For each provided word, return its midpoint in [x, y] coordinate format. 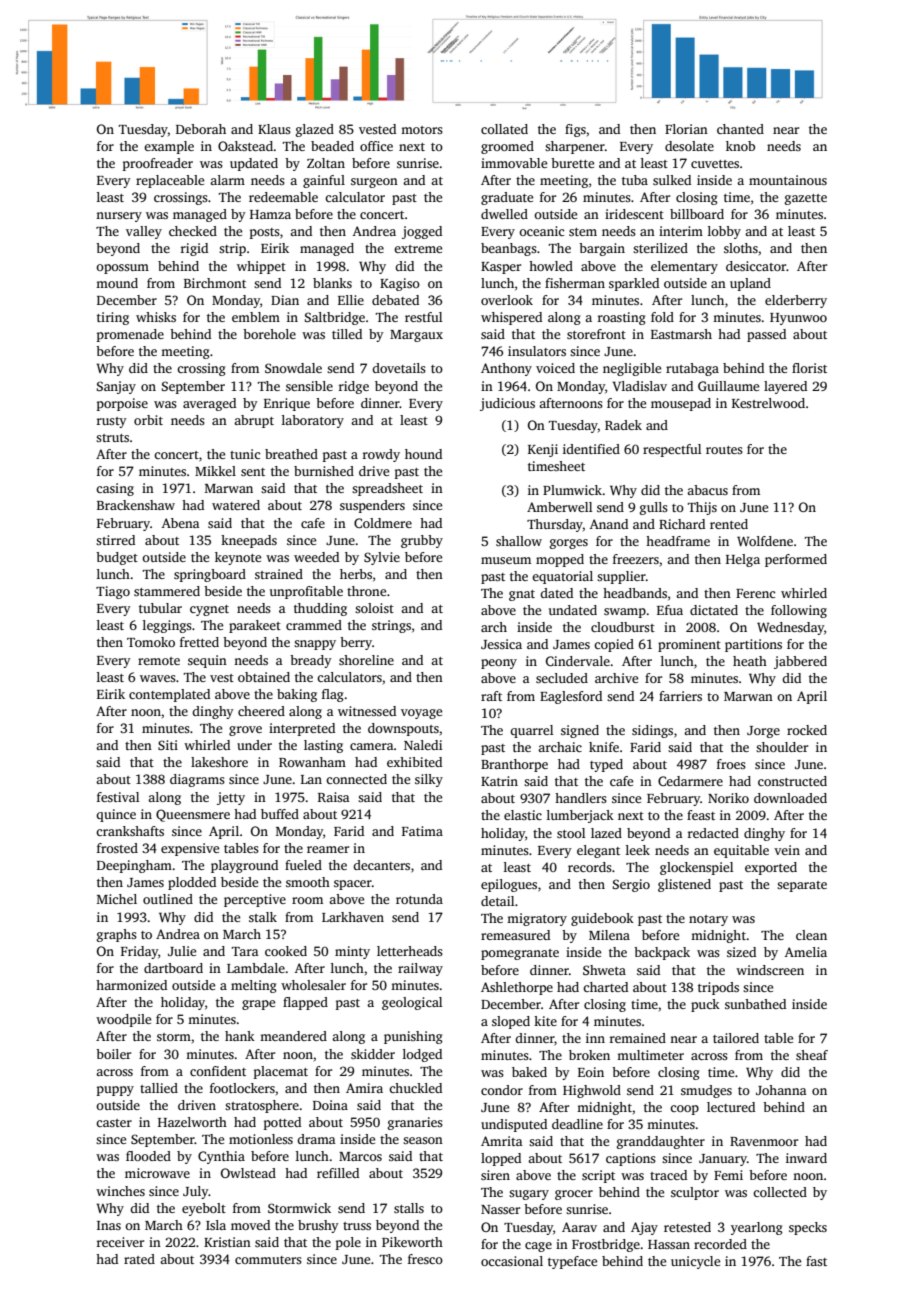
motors [422, 130]
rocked [807, 730]
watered [236, 505]
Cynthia [221, 1157]
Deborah [201, 129]
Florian [686, 129]
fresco [425, 1259]
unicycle [695, 1262]
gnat [522, 595]
